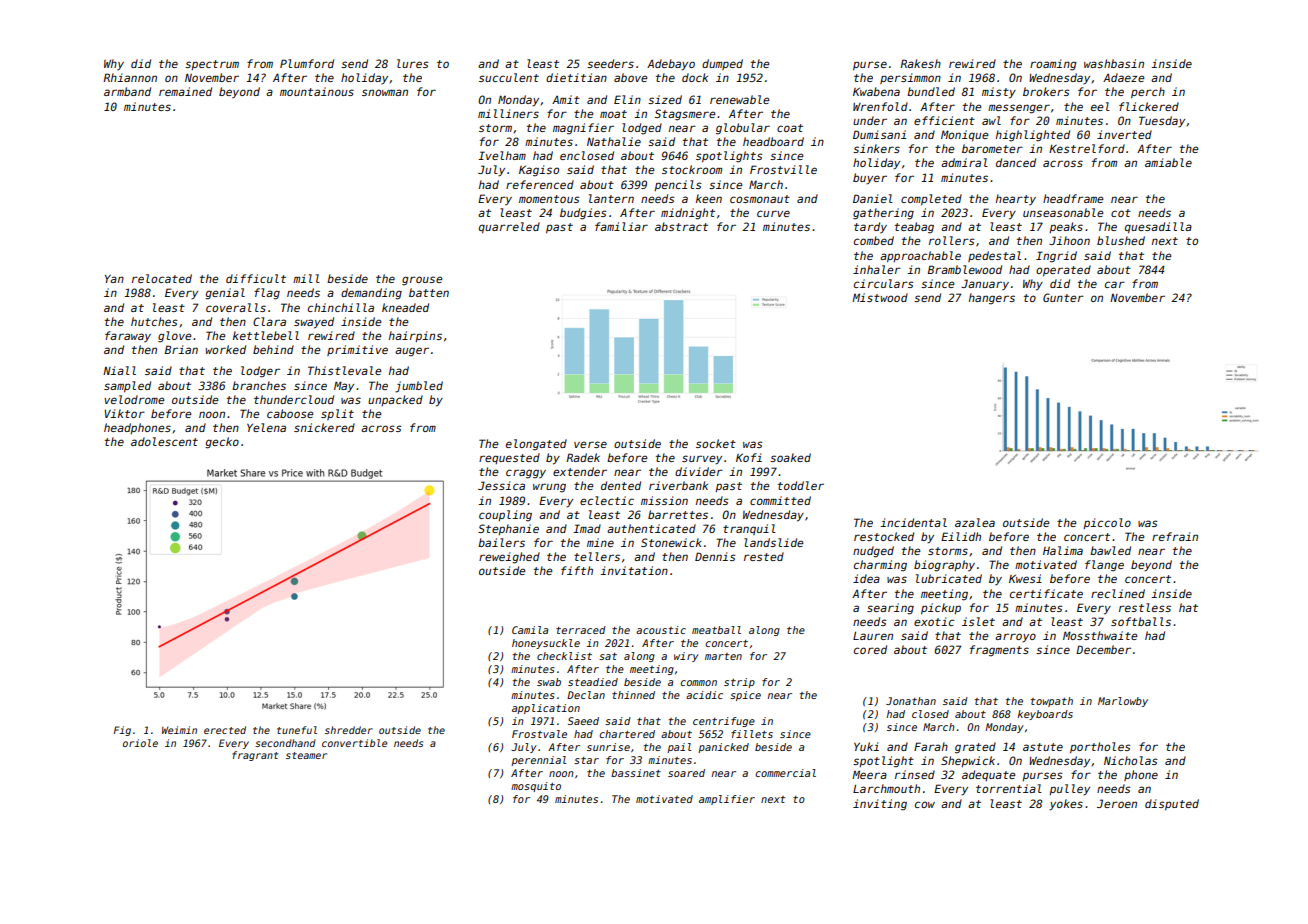  What do you see at coordinates (880, 297) in the screenshot?
I see `Mistwood` at bounding box center [880, 297].
